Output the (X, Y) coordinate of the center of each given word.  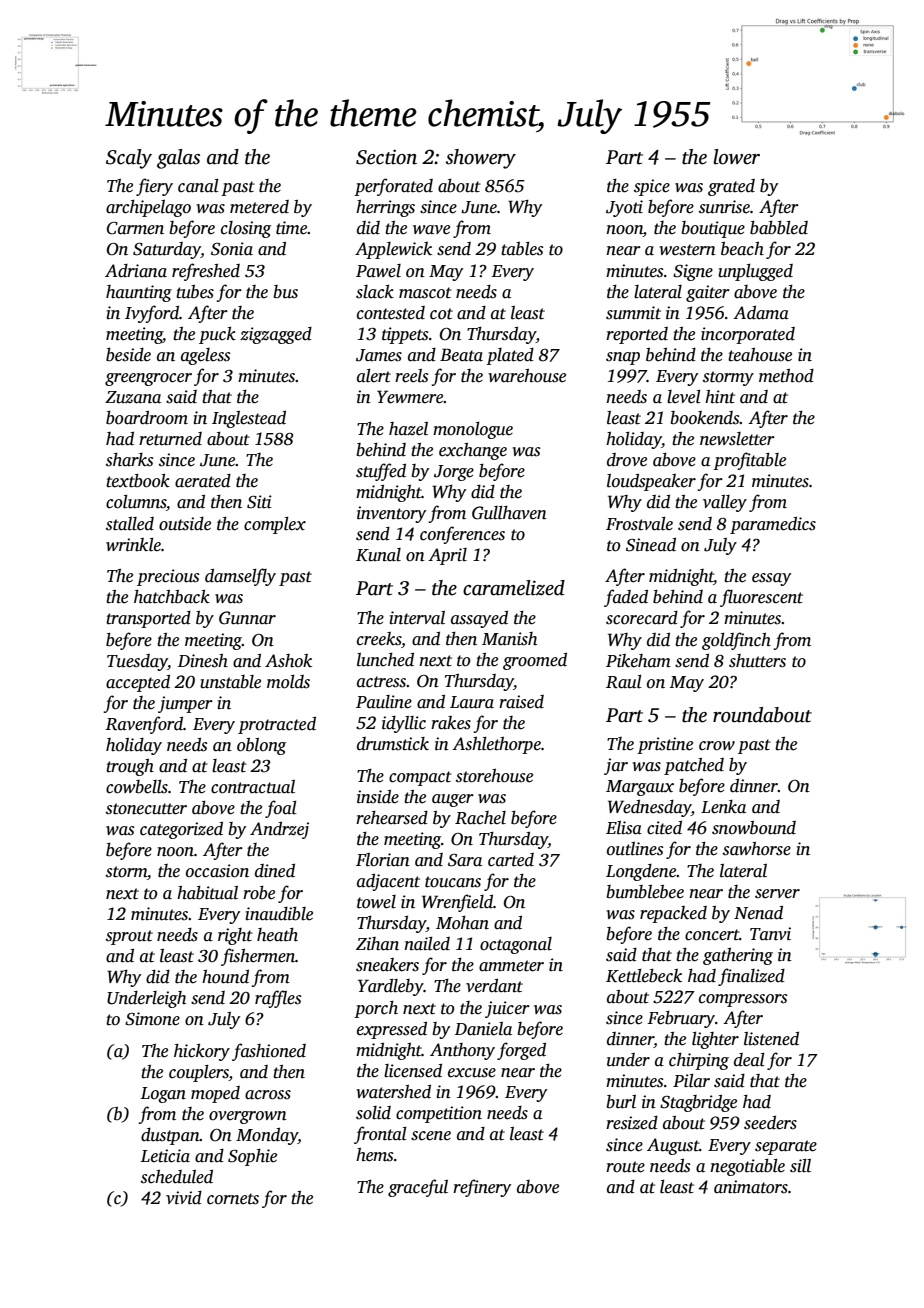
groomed (535, 661)
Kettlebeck (644, 976)
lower (736, 157)
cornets (233, 1199)
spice (652, 187)
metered (259, 207)
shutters (757, 661)
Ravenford (144, 725)
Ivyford (152, 314)
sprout (129, 937)
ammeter (511, 966)
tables (522, 249)
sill (800, 1166)
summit (633, 313)
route (625, 1167)
